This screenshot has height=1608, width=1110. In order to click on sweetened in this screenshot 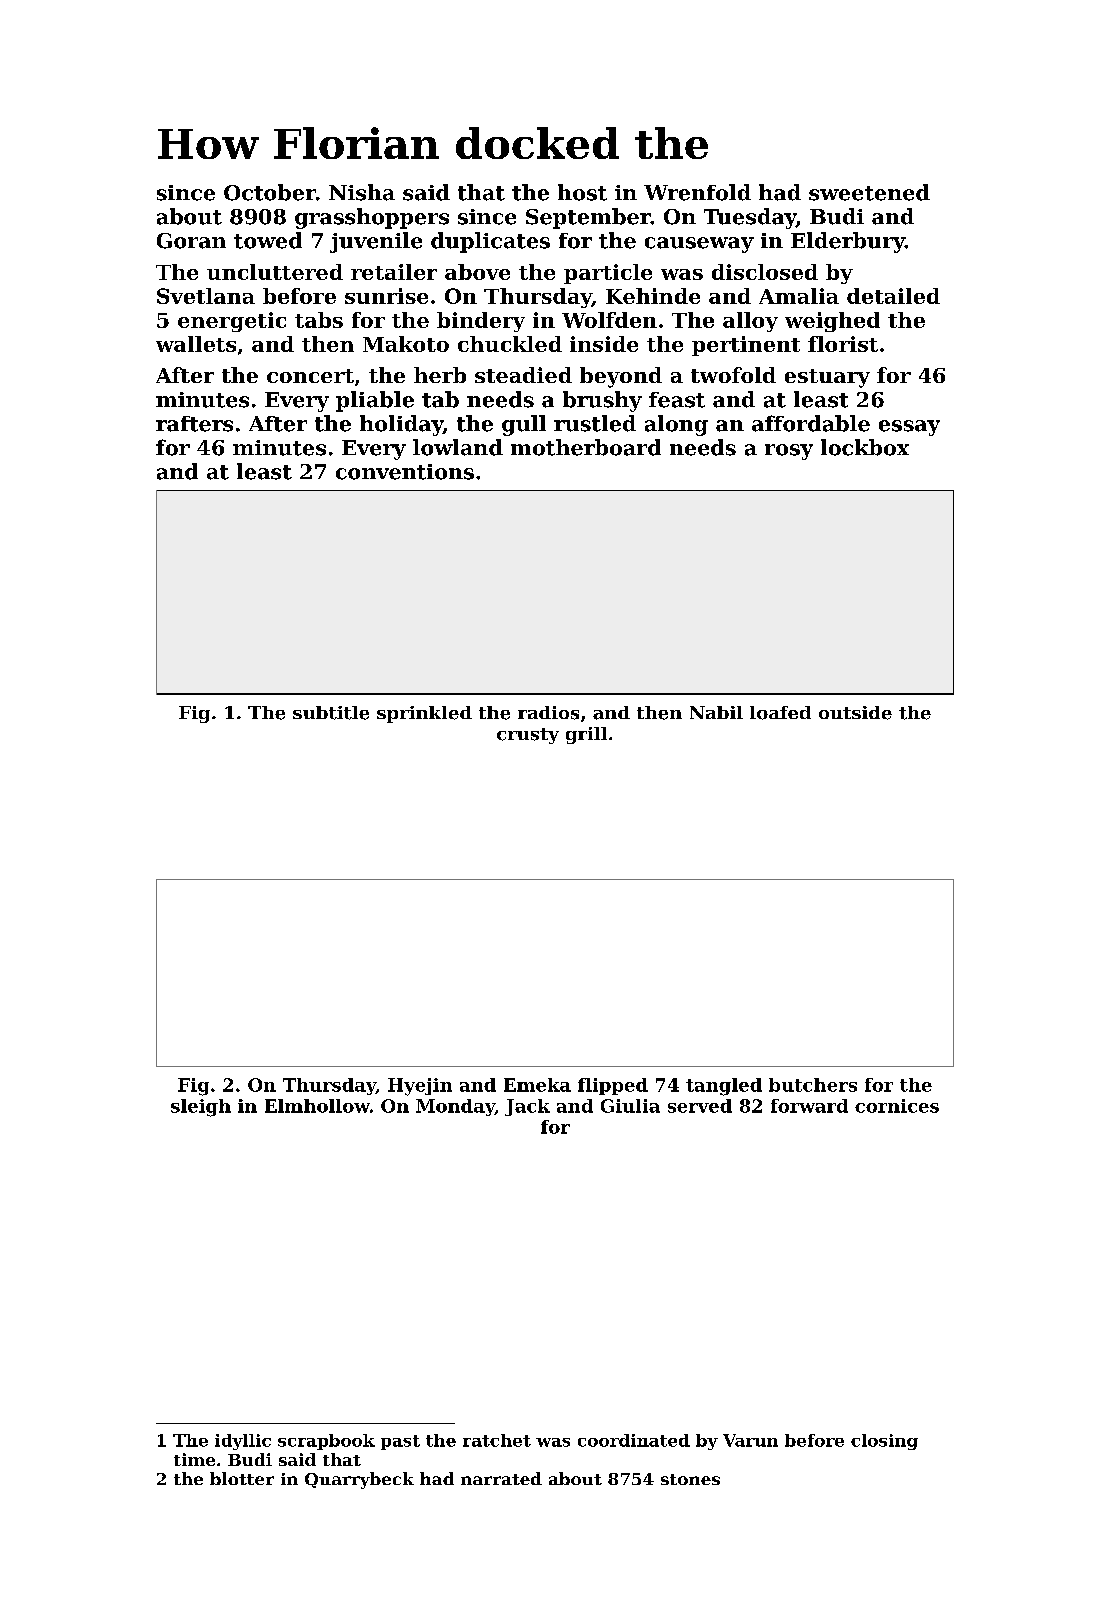, I will do `click(869, 192)`.
